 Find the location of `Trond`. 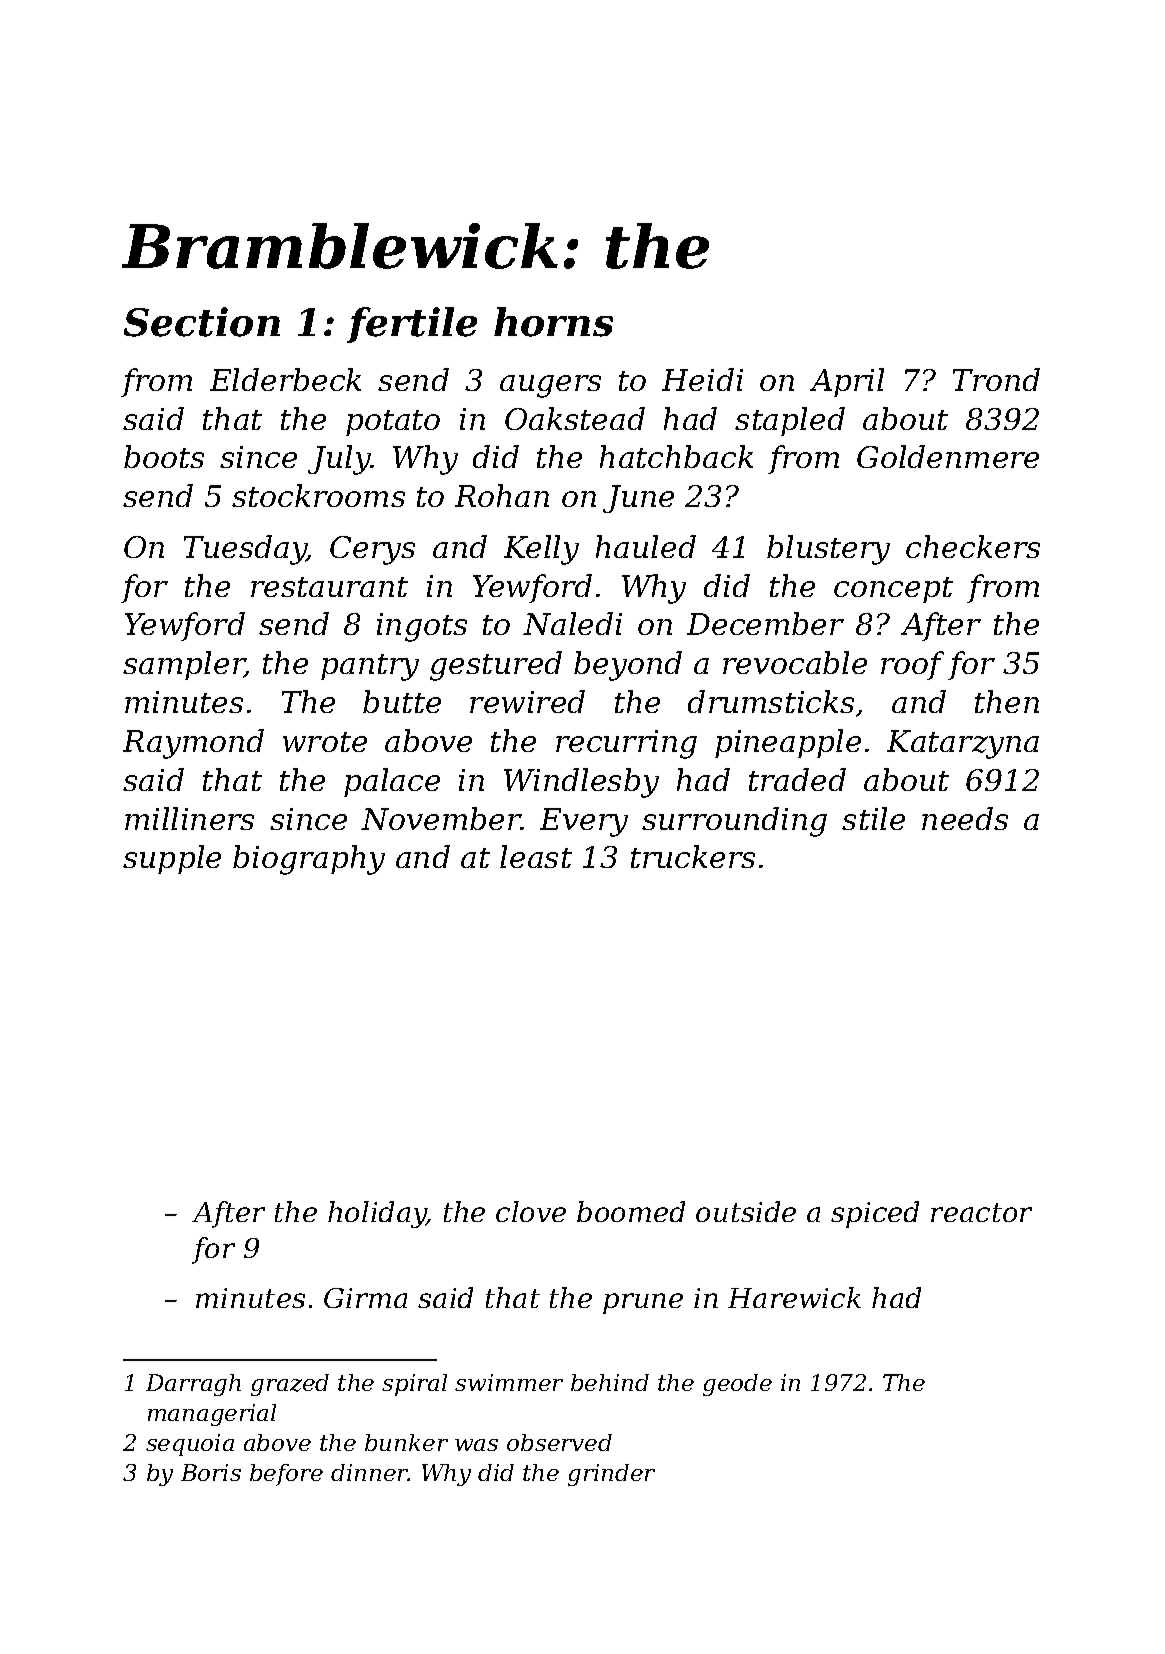

Trond is located at coordinates (996, 379).
